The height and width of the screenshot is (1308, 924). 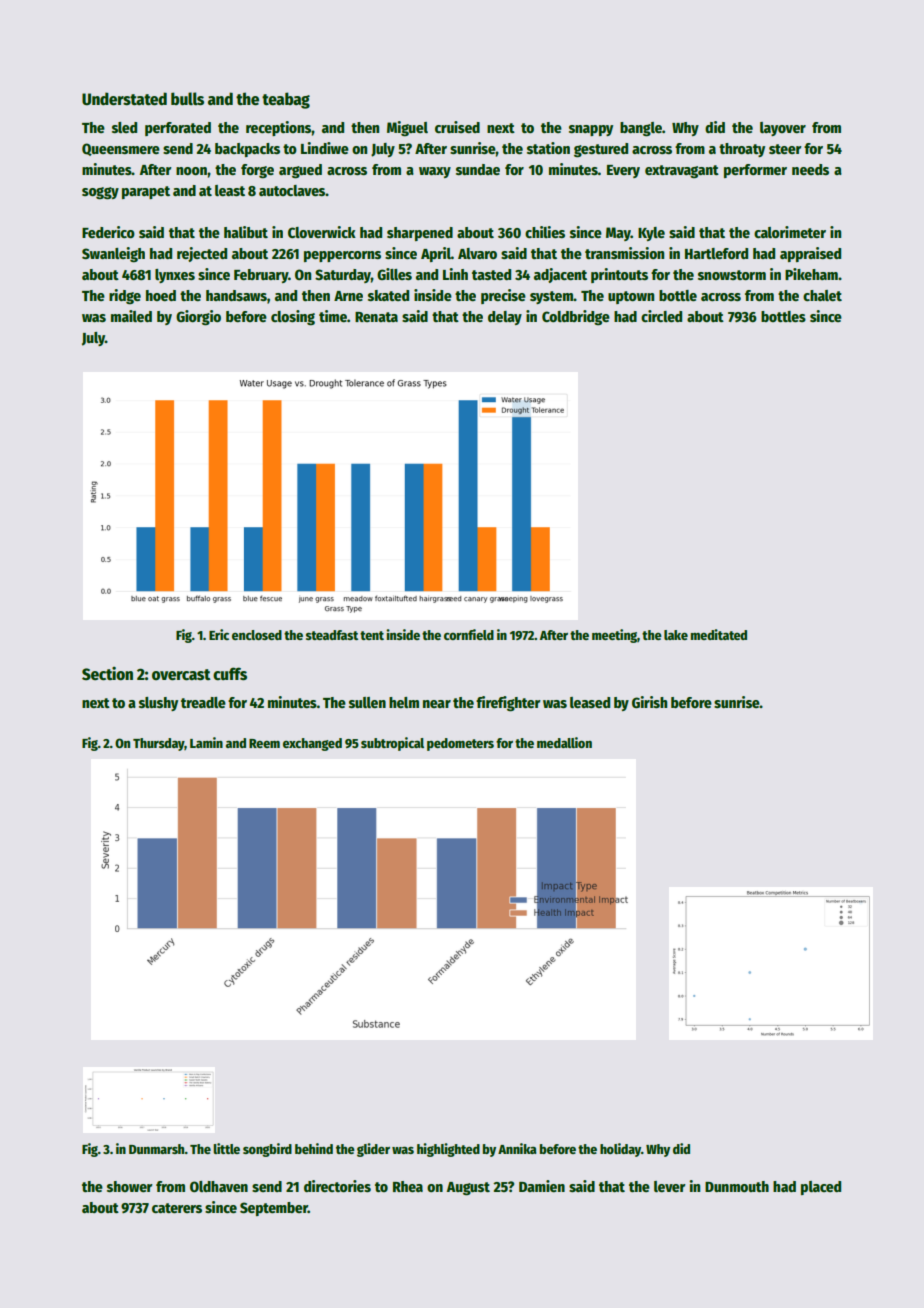 I want to click on caterers, so click(x=177, y=1208).
